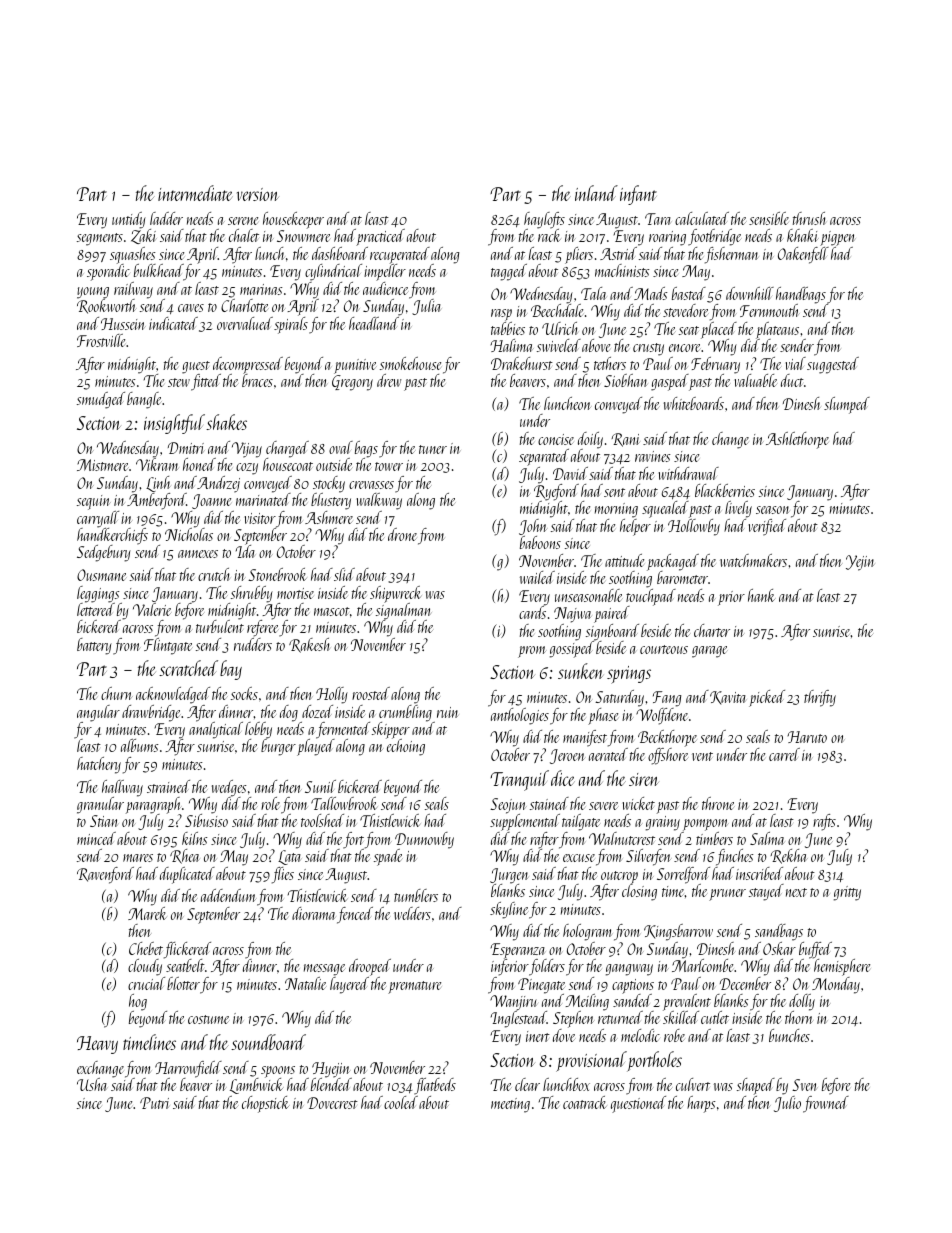 This screenshot has height=1233, width=952. What do you see at coordinates (133, 290) in the screenshot?
I see `railway` at bounding box center [133, 290].
